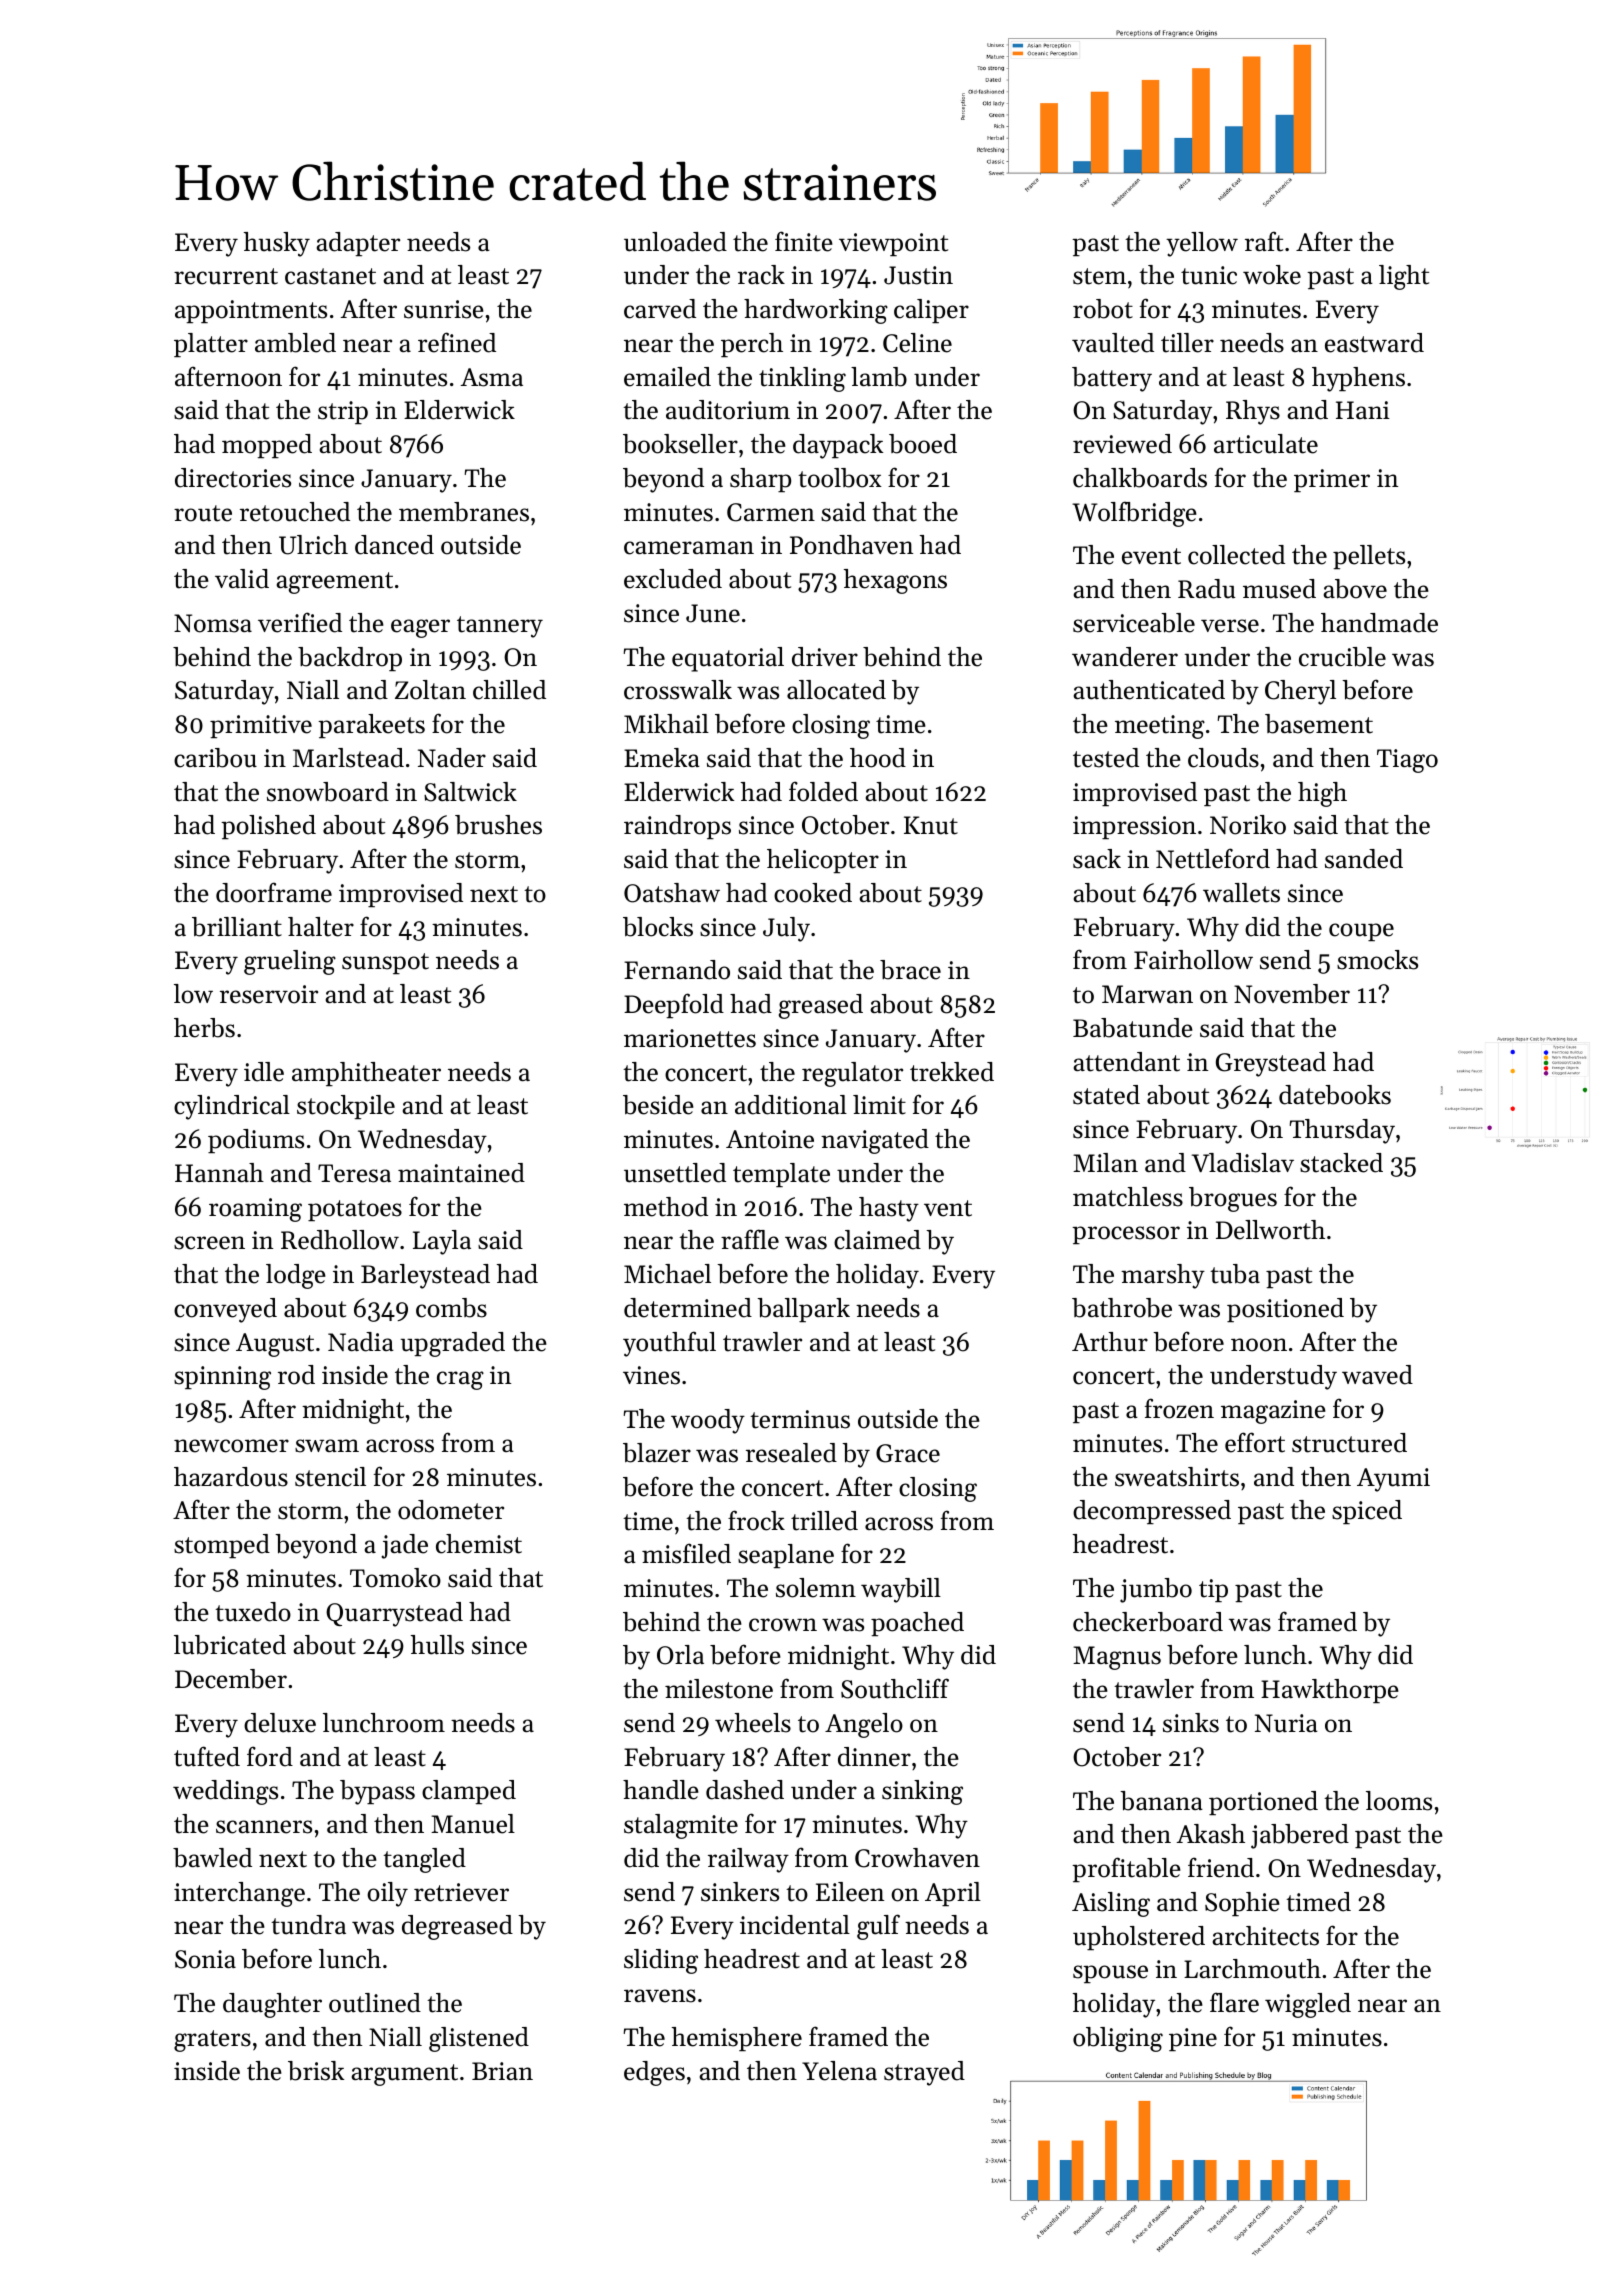 This image has width=1620, height=2292. What do you see at coordinates (1404, 277) in the image?
I see `light` at bounding box center [1404, 277].
